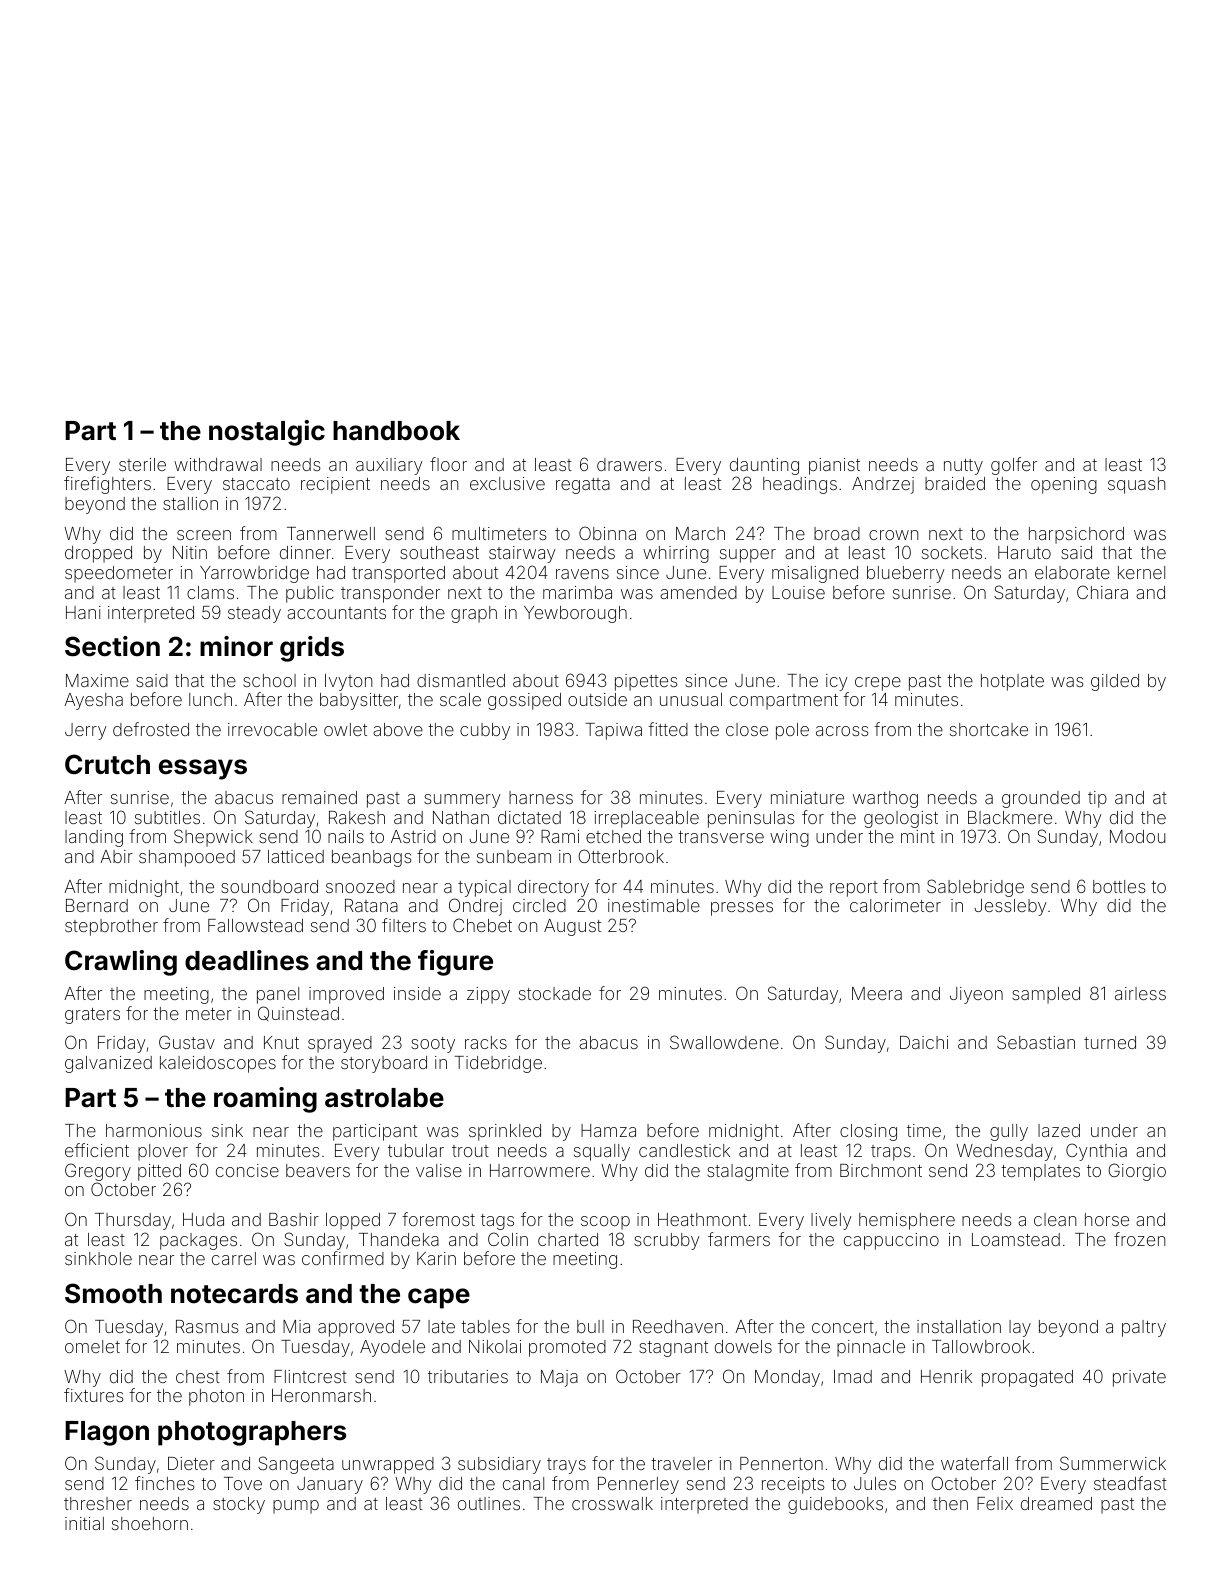 The image size is (1231, 1593). I want to click on Sablebridge, so click(975, 888).
